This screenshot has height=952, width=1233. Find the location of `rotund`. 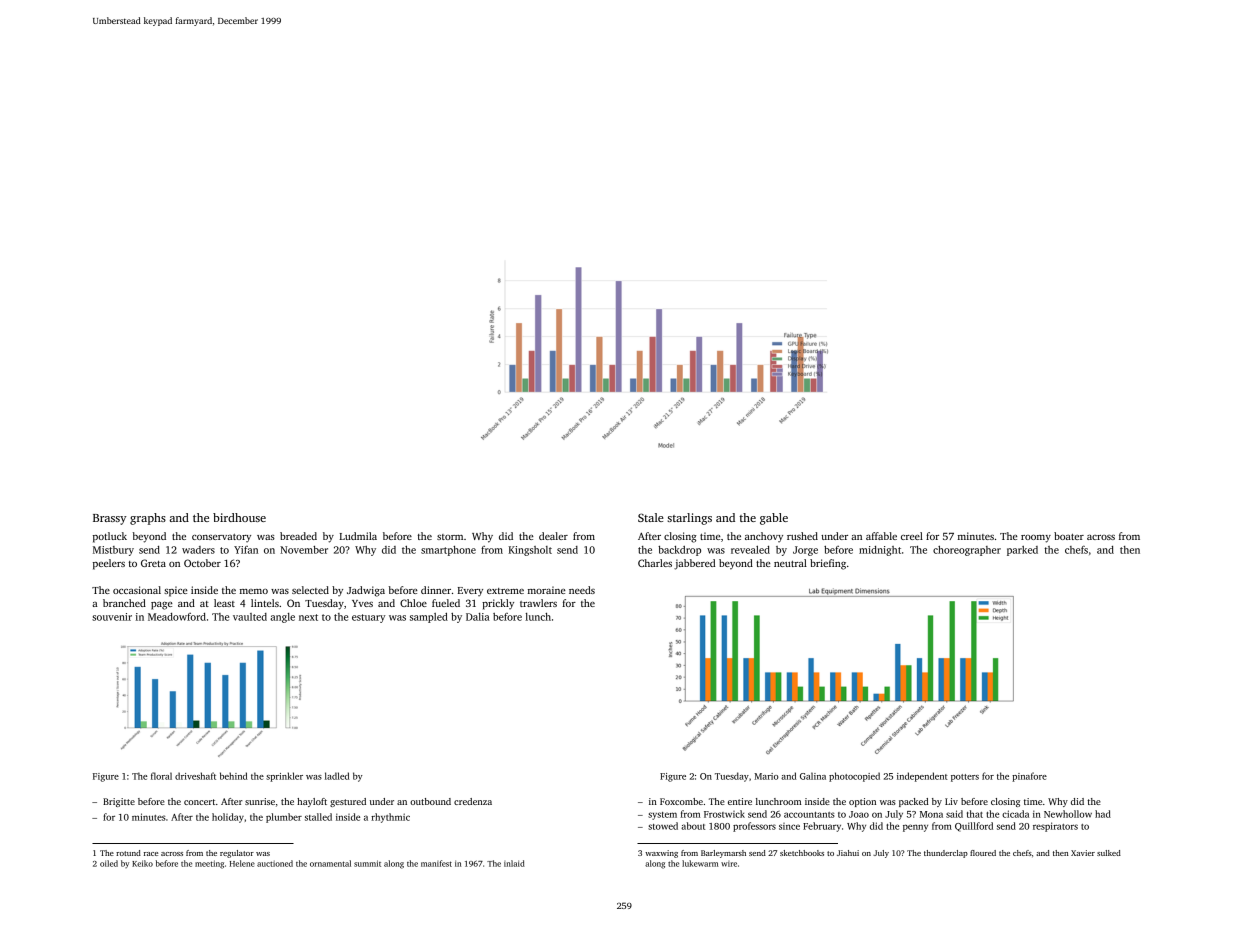

rotund is located at coordinates (128, 853).
